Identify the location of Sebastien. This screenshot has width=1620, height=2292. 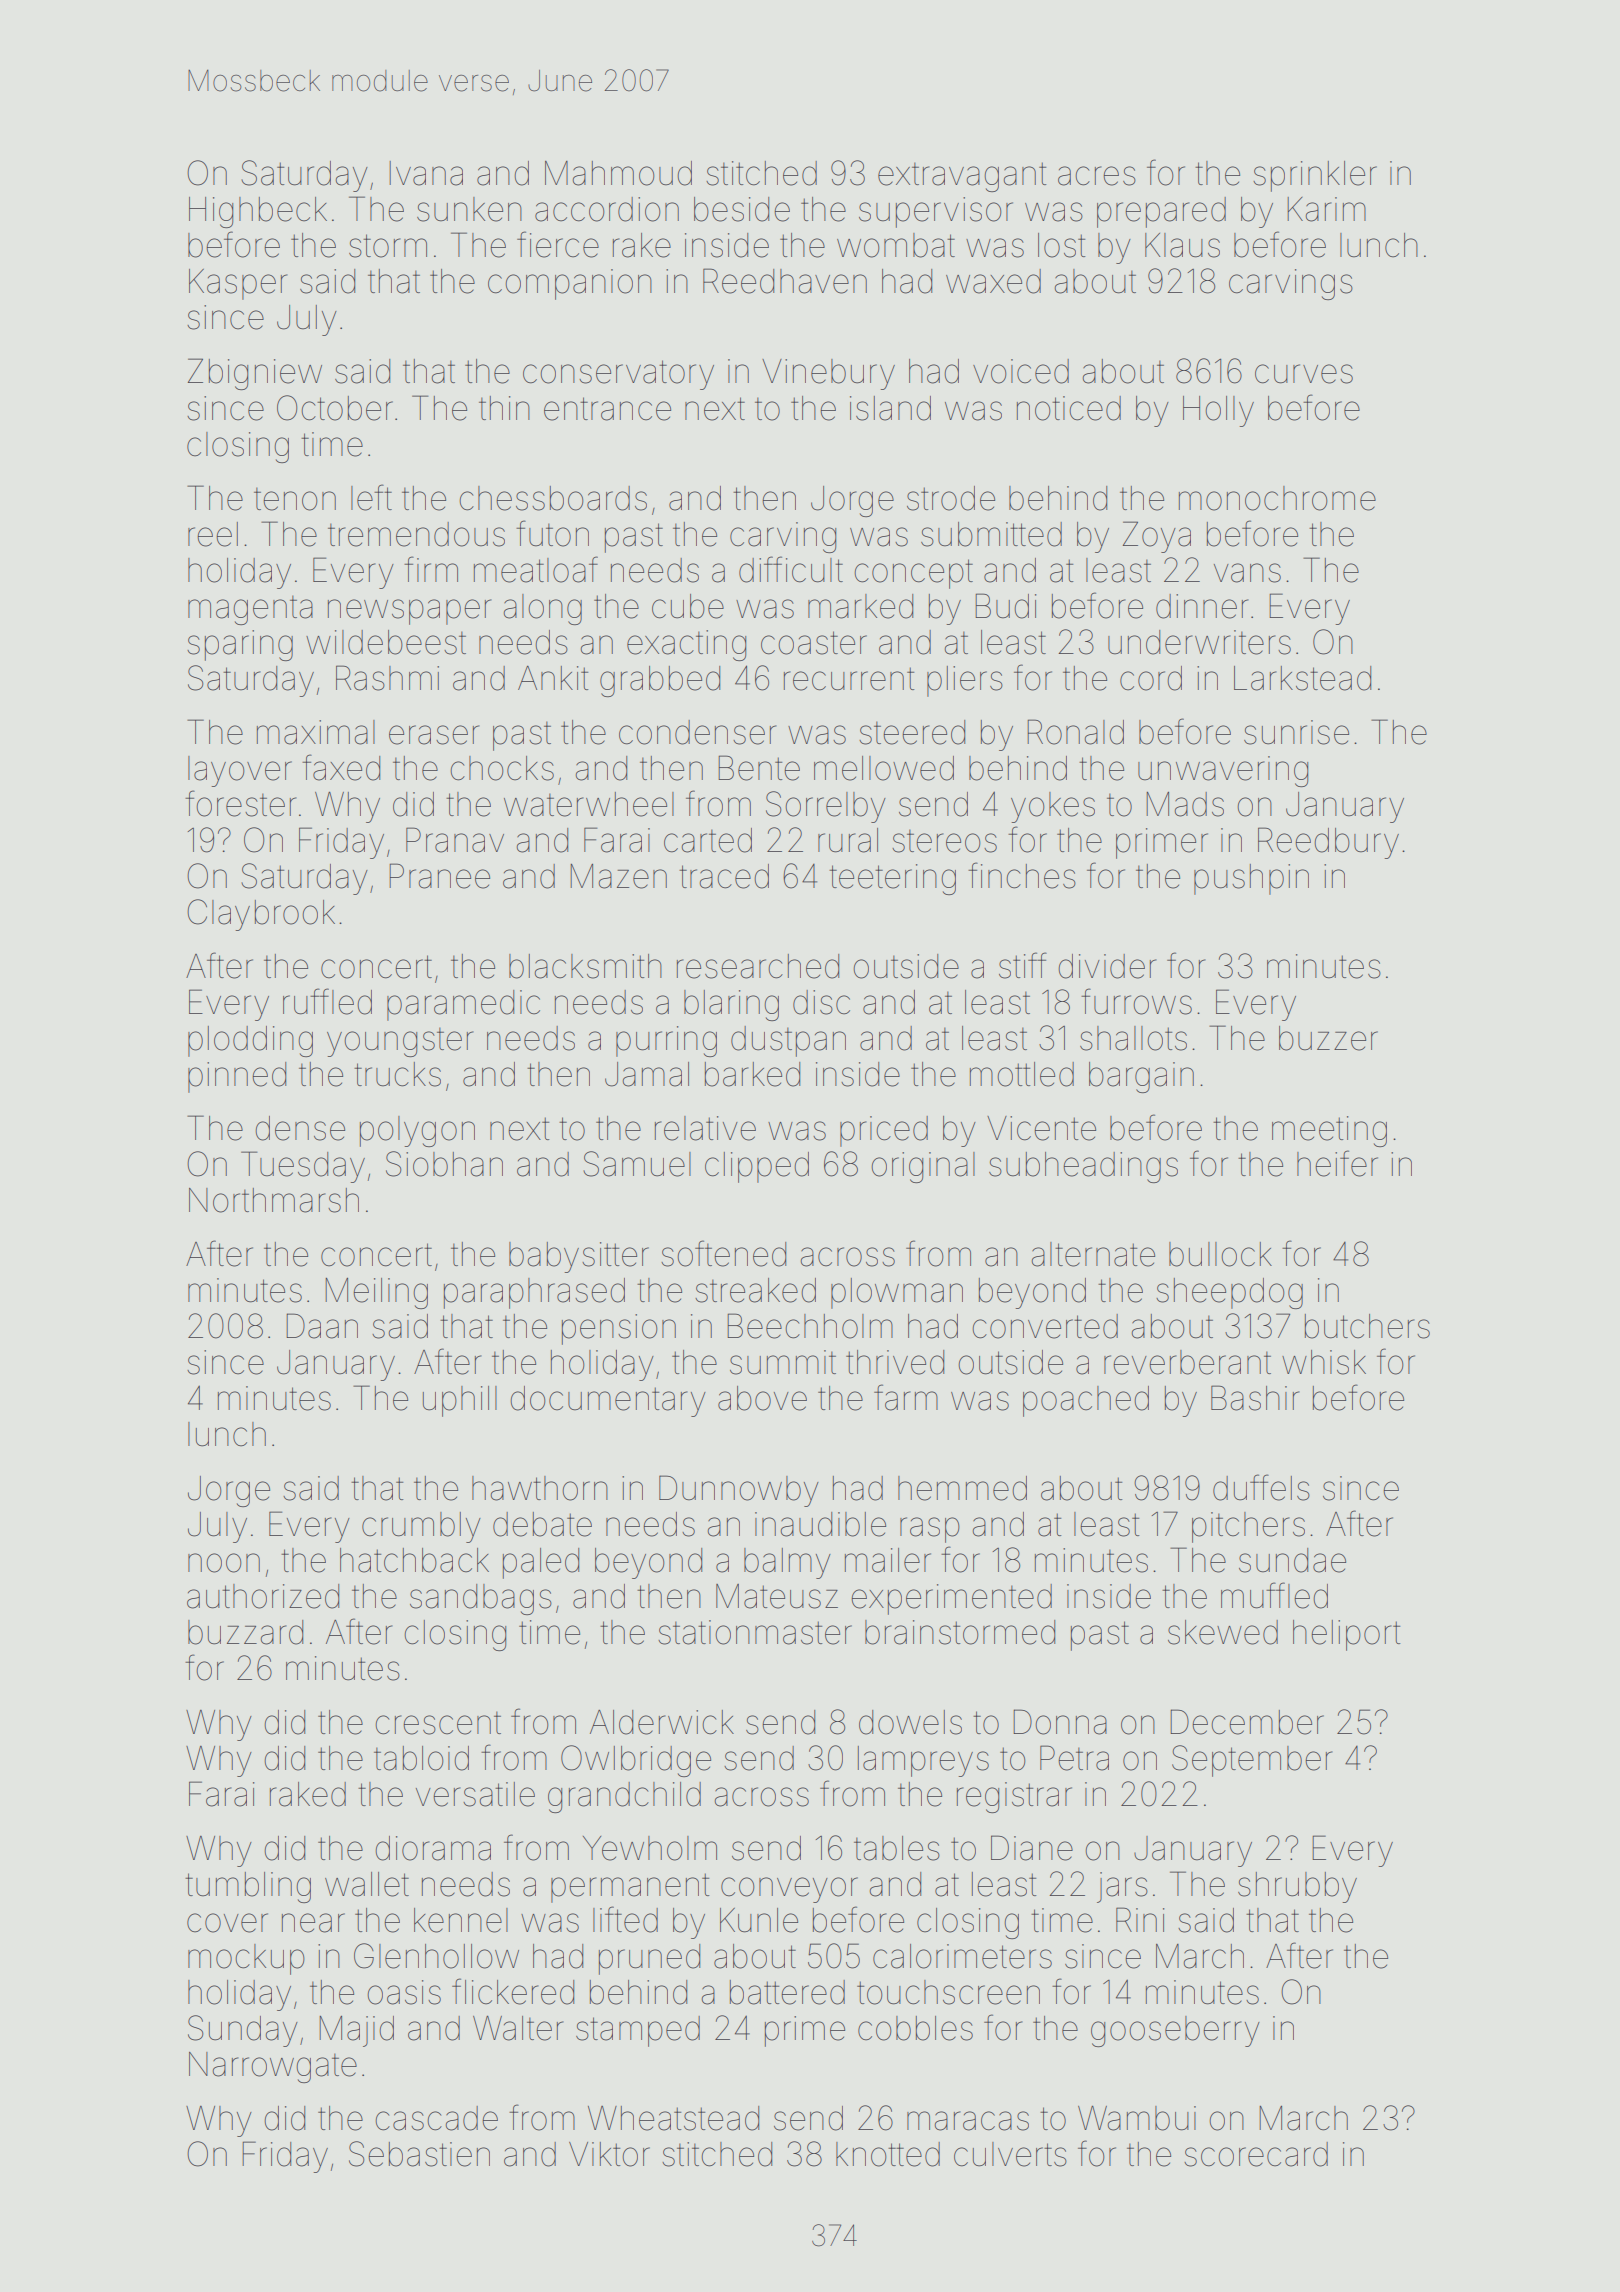
(419, 2154).
